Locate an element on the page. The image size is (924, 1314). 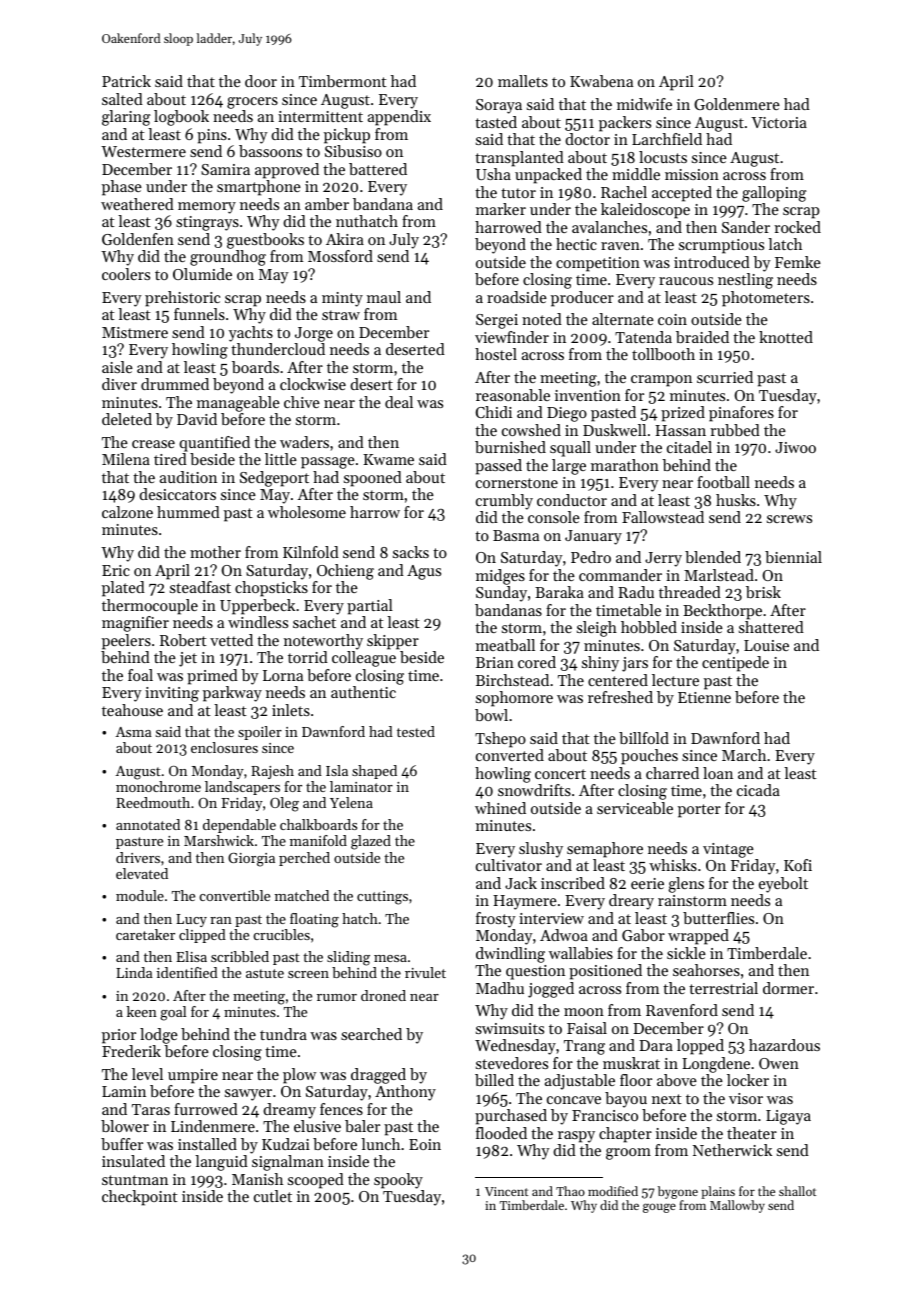
Kofi is located at coordinates (798, 865).
